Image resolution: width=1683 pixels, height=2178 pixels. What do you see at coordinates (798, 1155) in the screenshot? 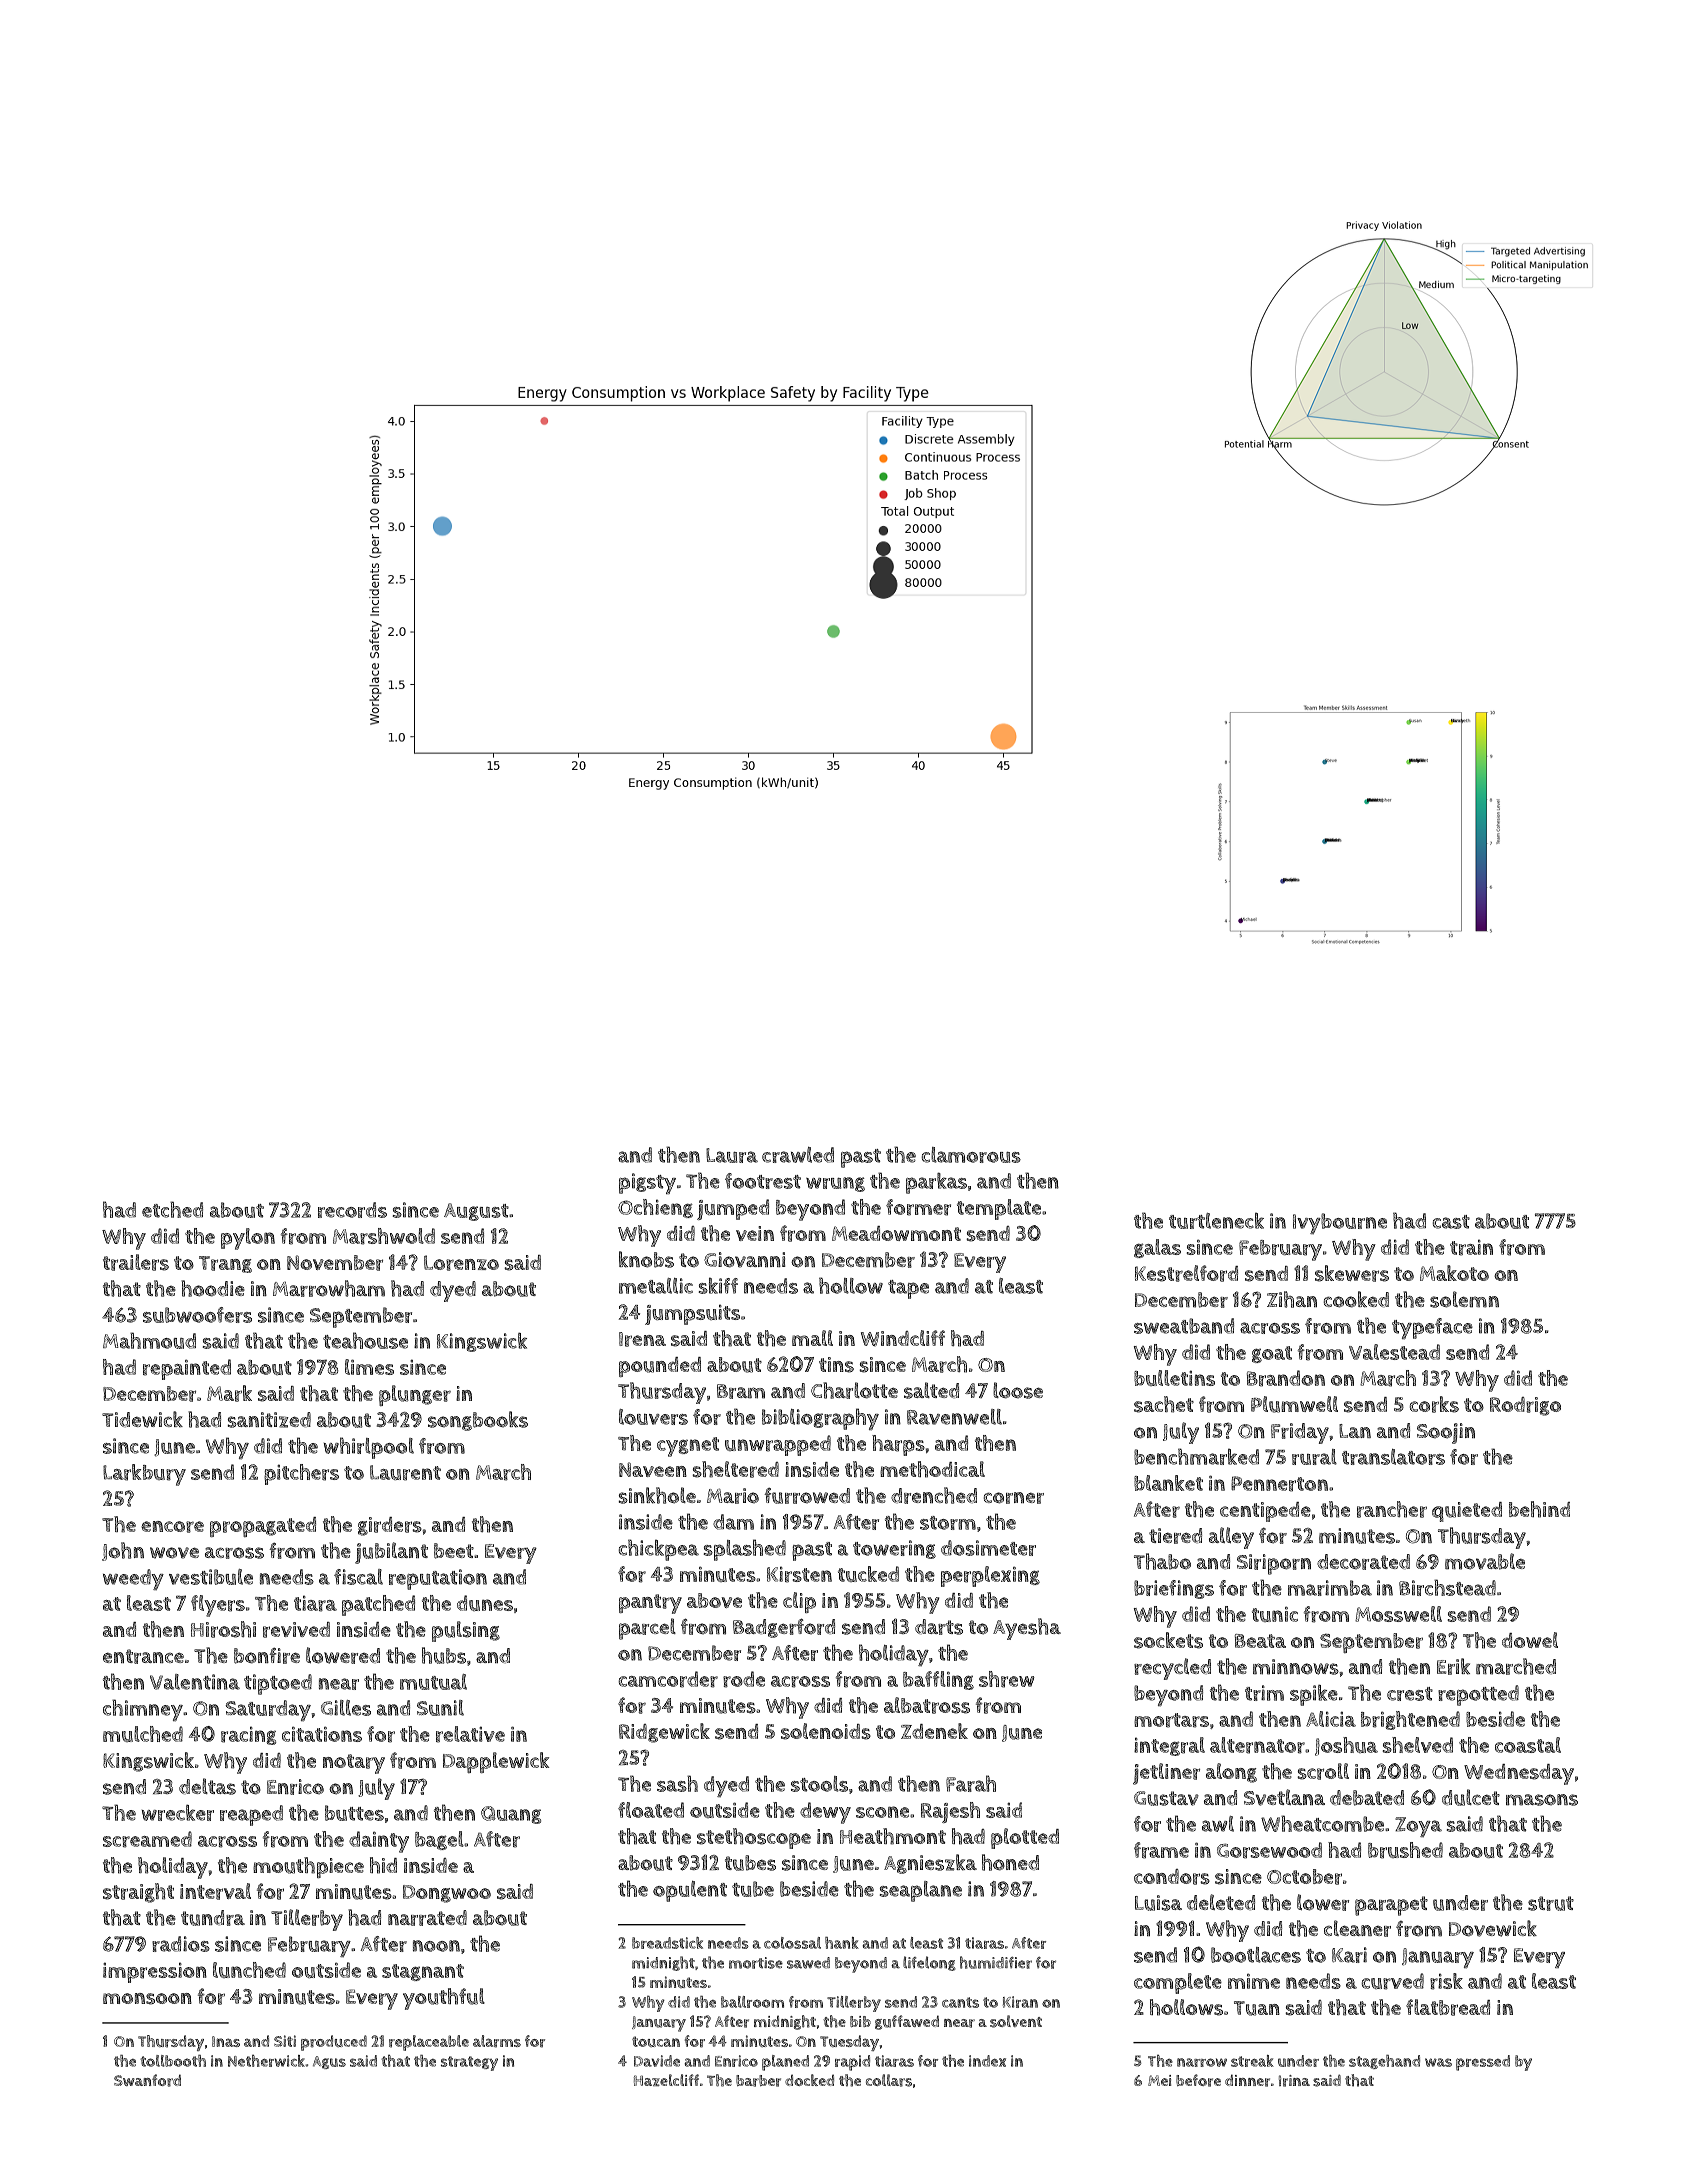
I see `crawled` at bounding box center [798, 1155].
